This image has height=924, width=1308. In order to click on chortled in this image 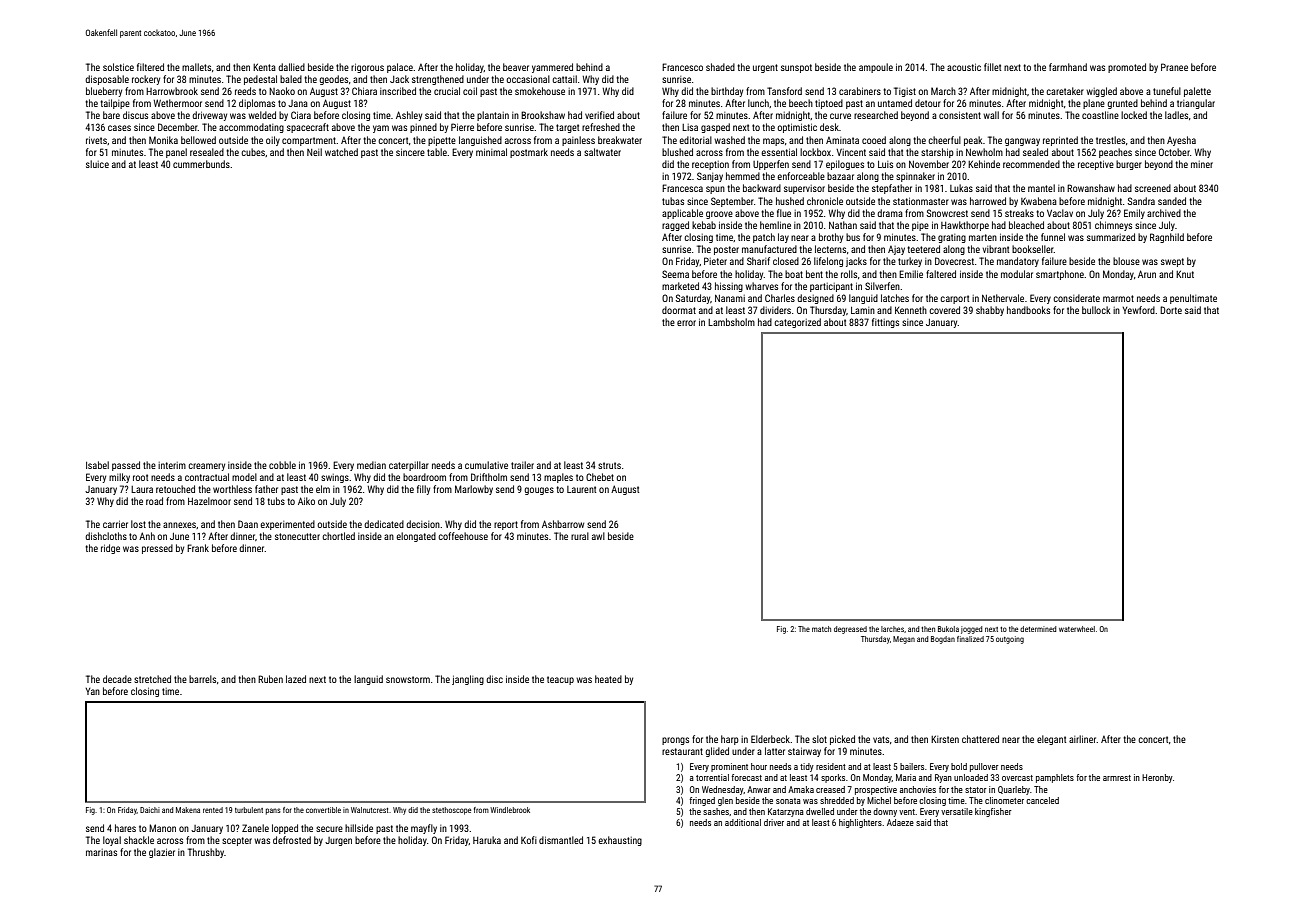, I will do `click(338, 536)`.
